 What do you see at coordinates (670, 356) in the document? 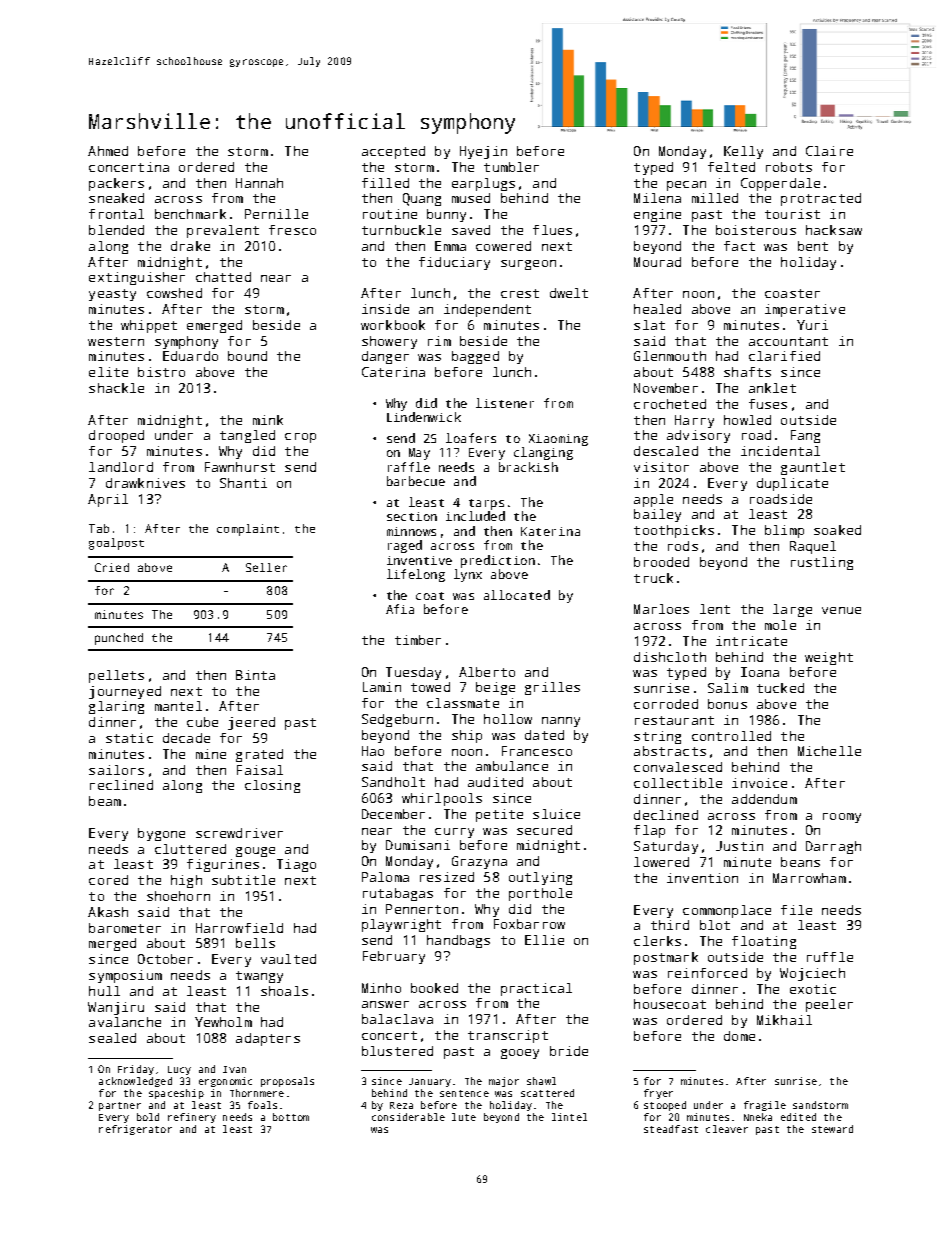
I see `Glenmouth` at bounding box center [670, 356].
